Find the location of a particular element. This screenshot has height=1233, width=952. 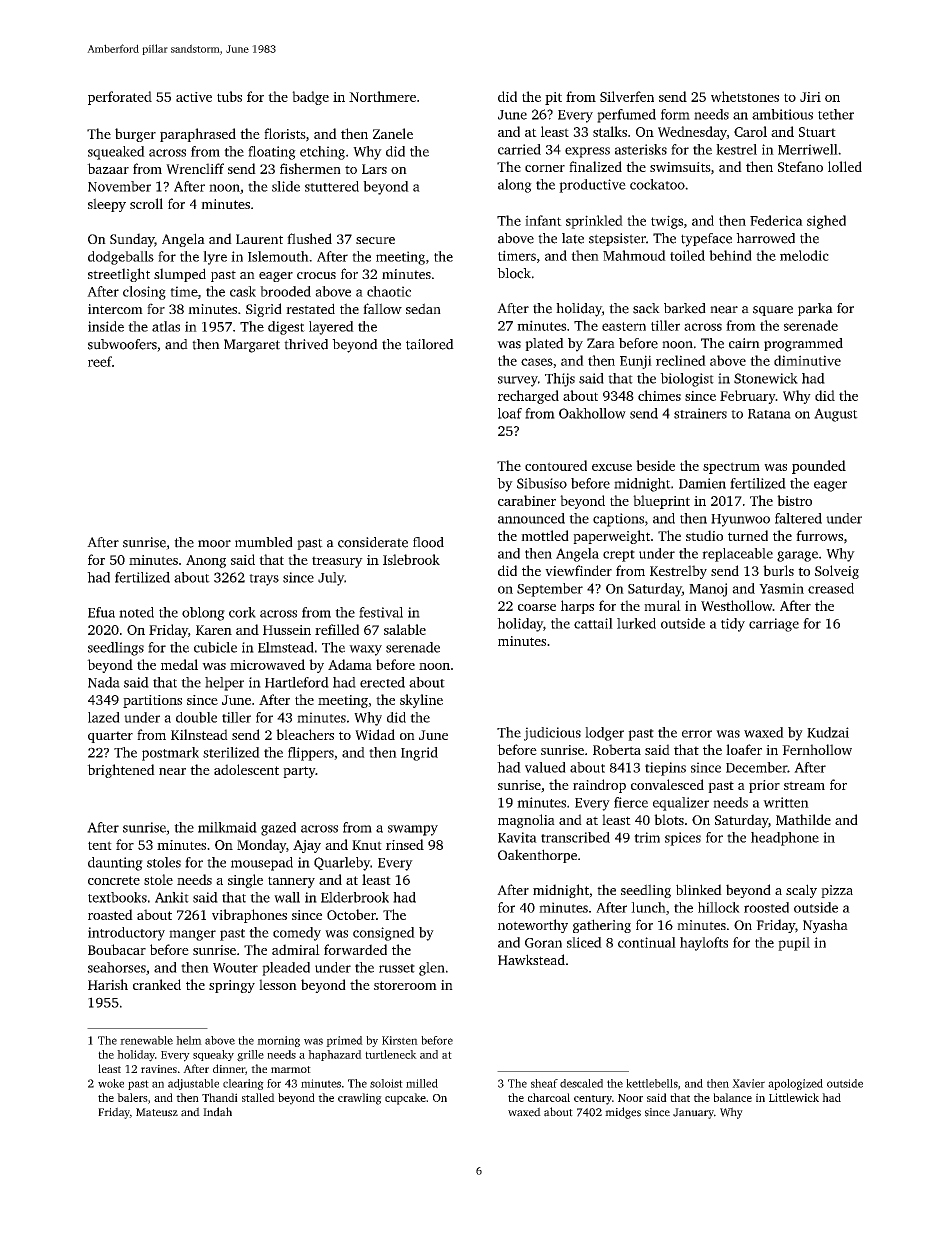

reef is located at coordinates (100, 361).
